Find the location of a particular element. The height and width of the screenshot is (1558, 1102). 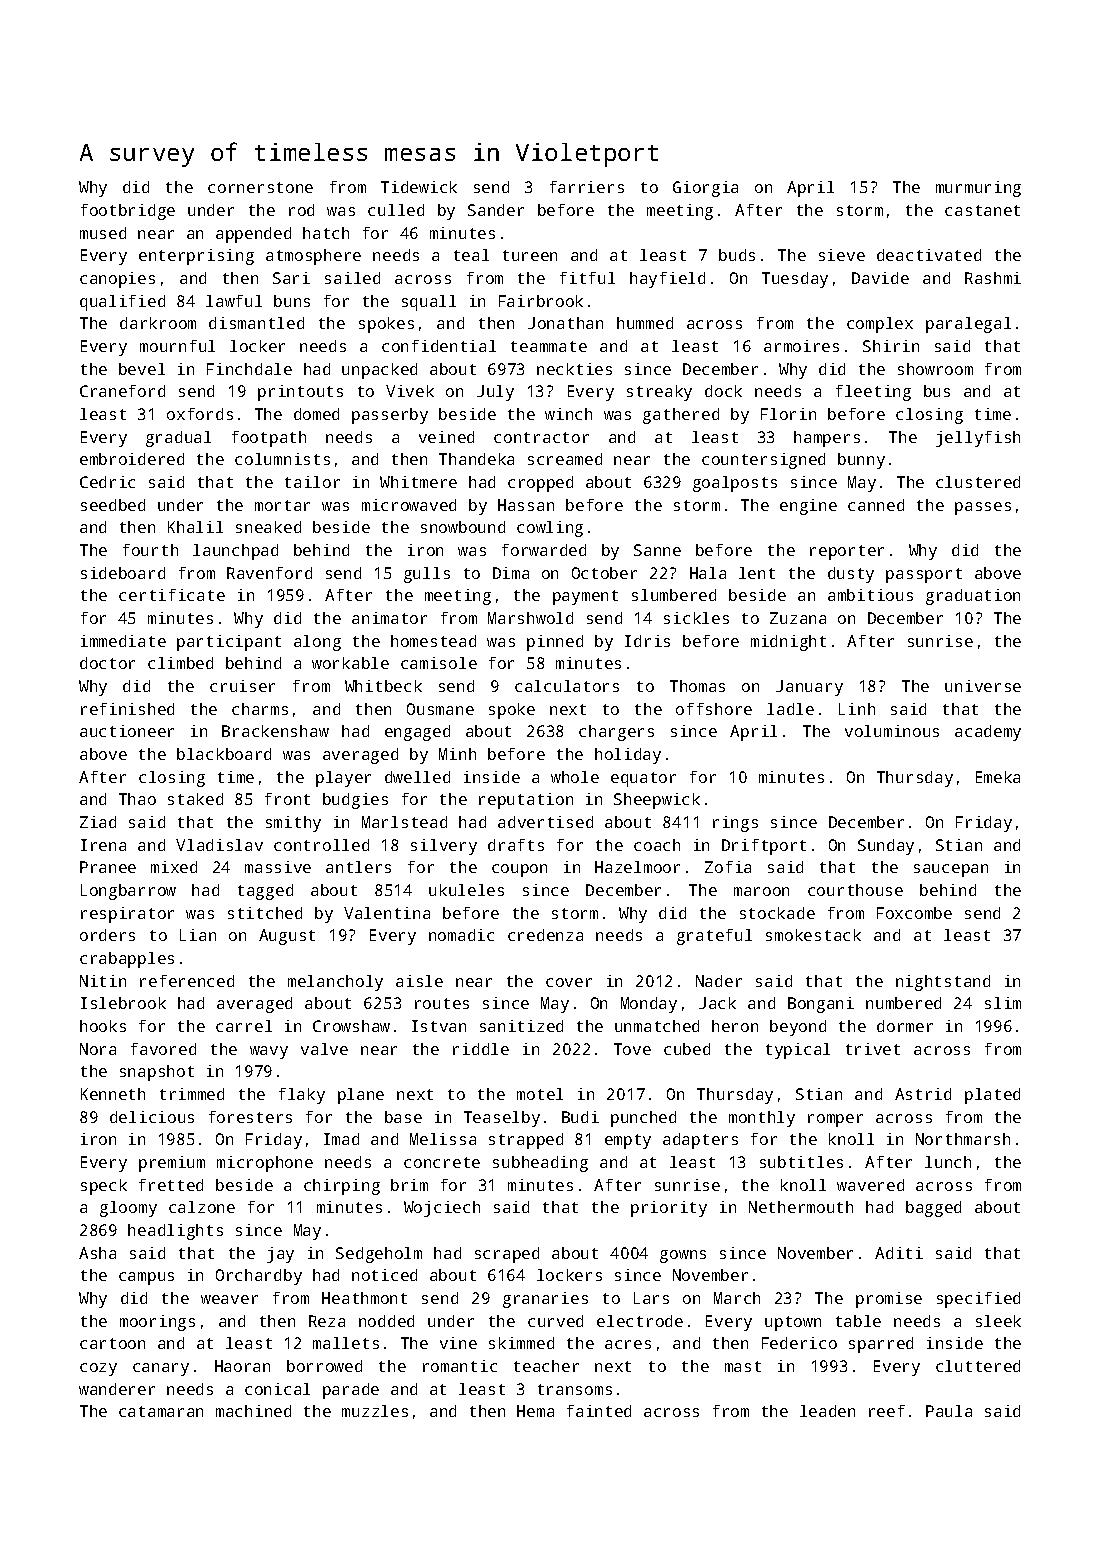

romper is located at coordinates (835, 1120).
